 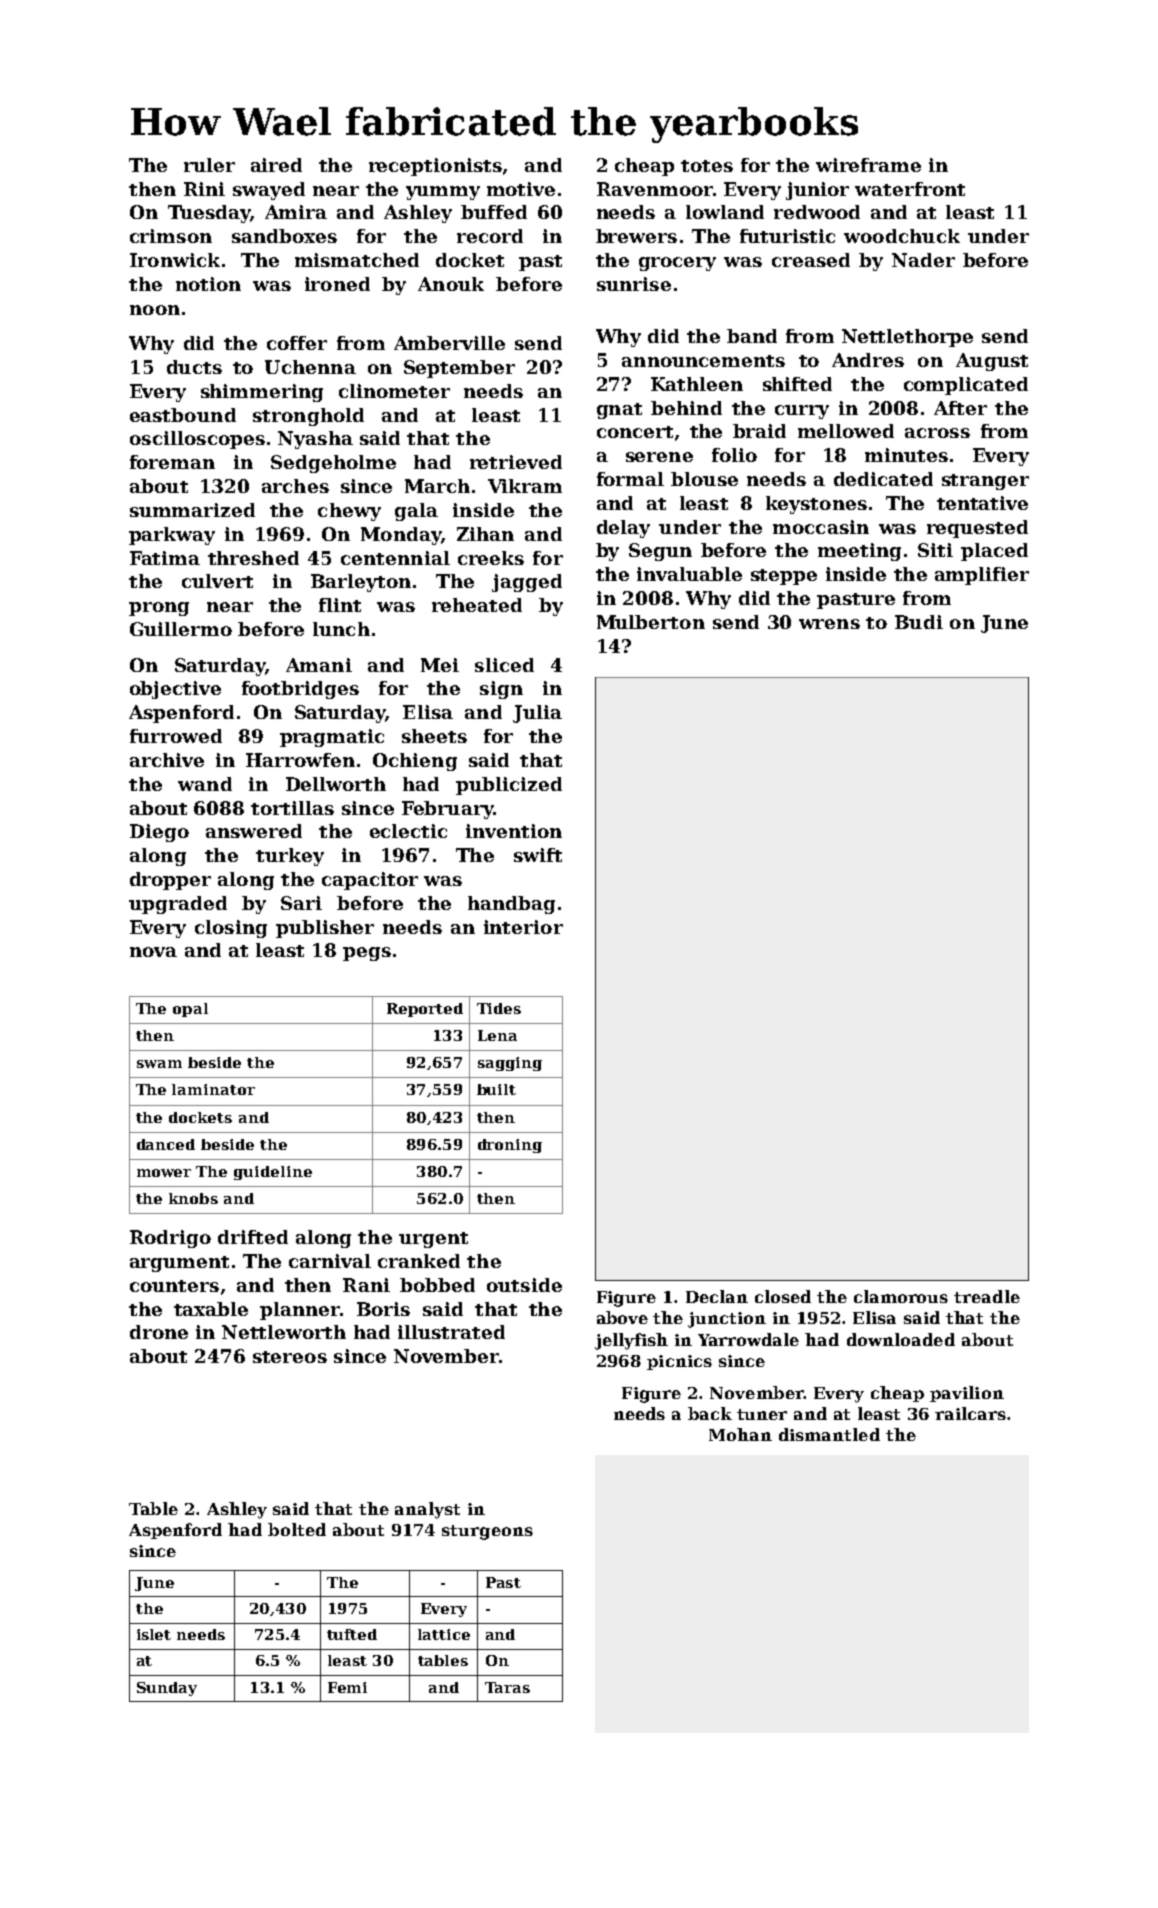 What do you see at coordinates (197, 440) in the image?
I see `oscilloscopes` at bounding box center [197, 440].
